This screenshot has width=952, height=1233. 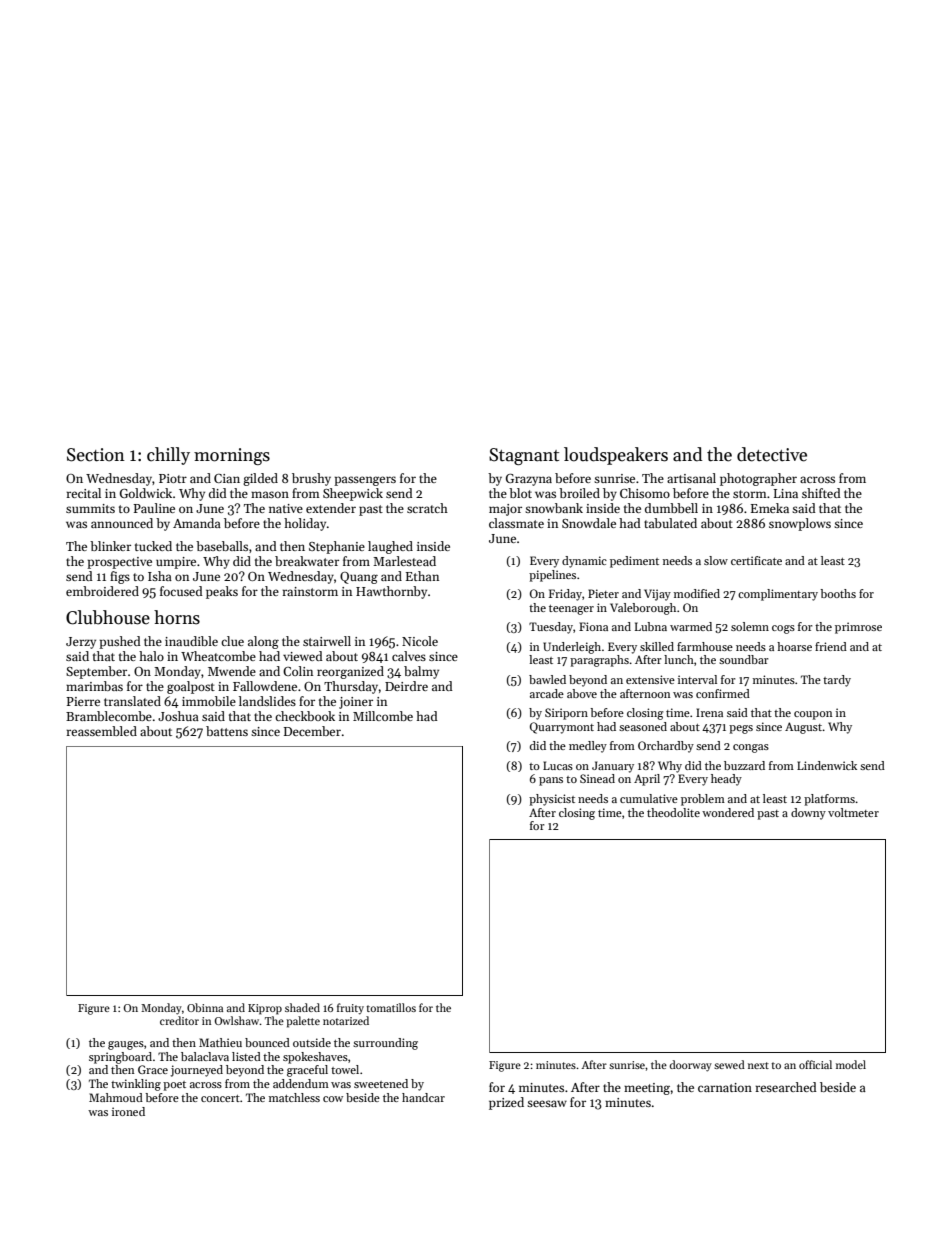 What do you see at coordinates (547, 1103) in the screenshot?
I see `seesaw` at bounding box center [547, 1103].
